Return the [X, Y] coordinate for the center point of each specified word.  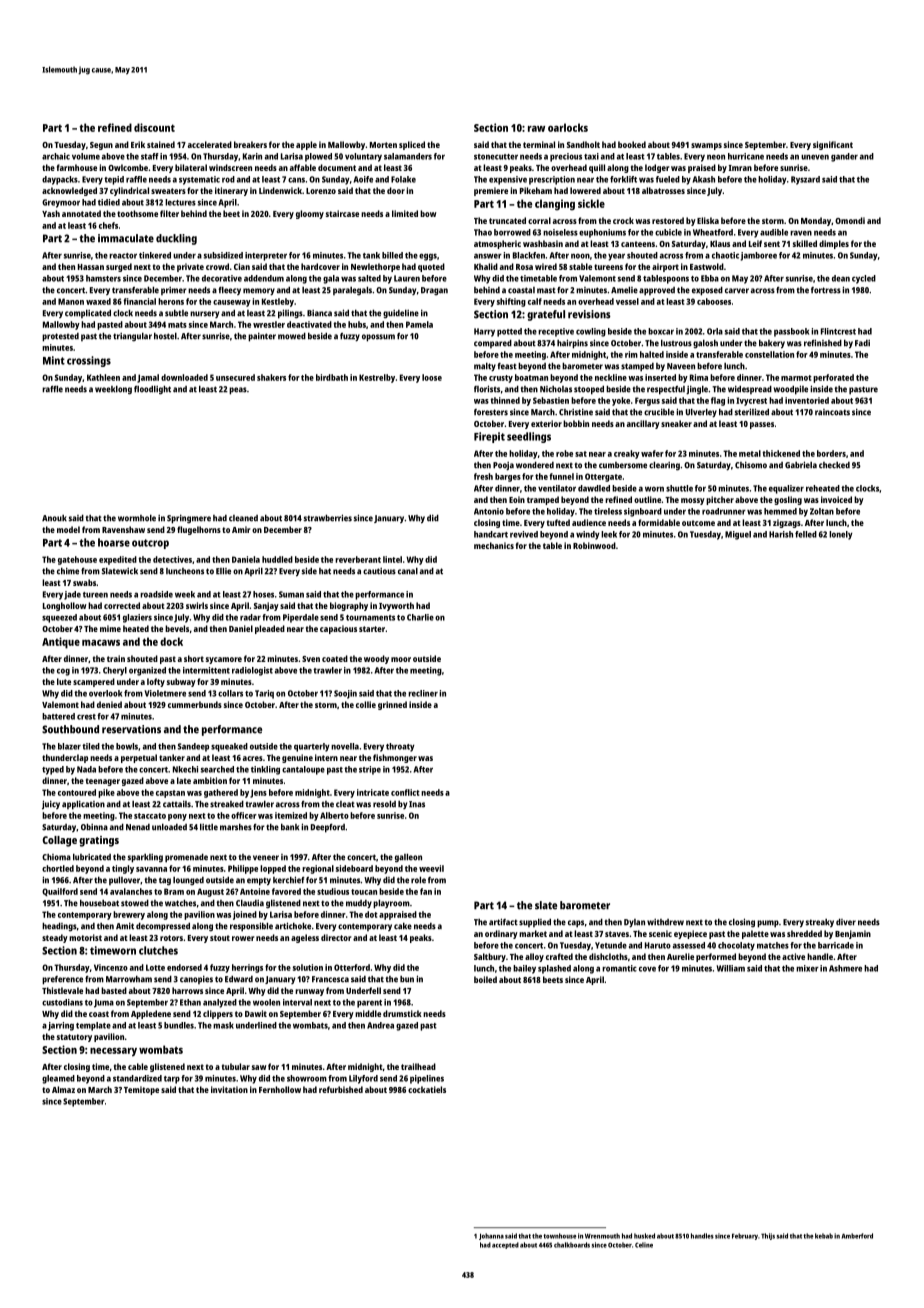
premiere [491, 191]
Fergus [647, 401]
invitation [229, 1089]
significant [833, 145]
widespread [750, 389]
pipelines [427, 1079]
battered [58, 716]
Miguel [738, 535]
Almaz [63, 1089]
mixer [807, 968]
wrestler [269, 324]
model [68, 529]
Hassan [91, 267]
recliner [423, 693]
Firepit [489, 437]
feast [507, 366]
